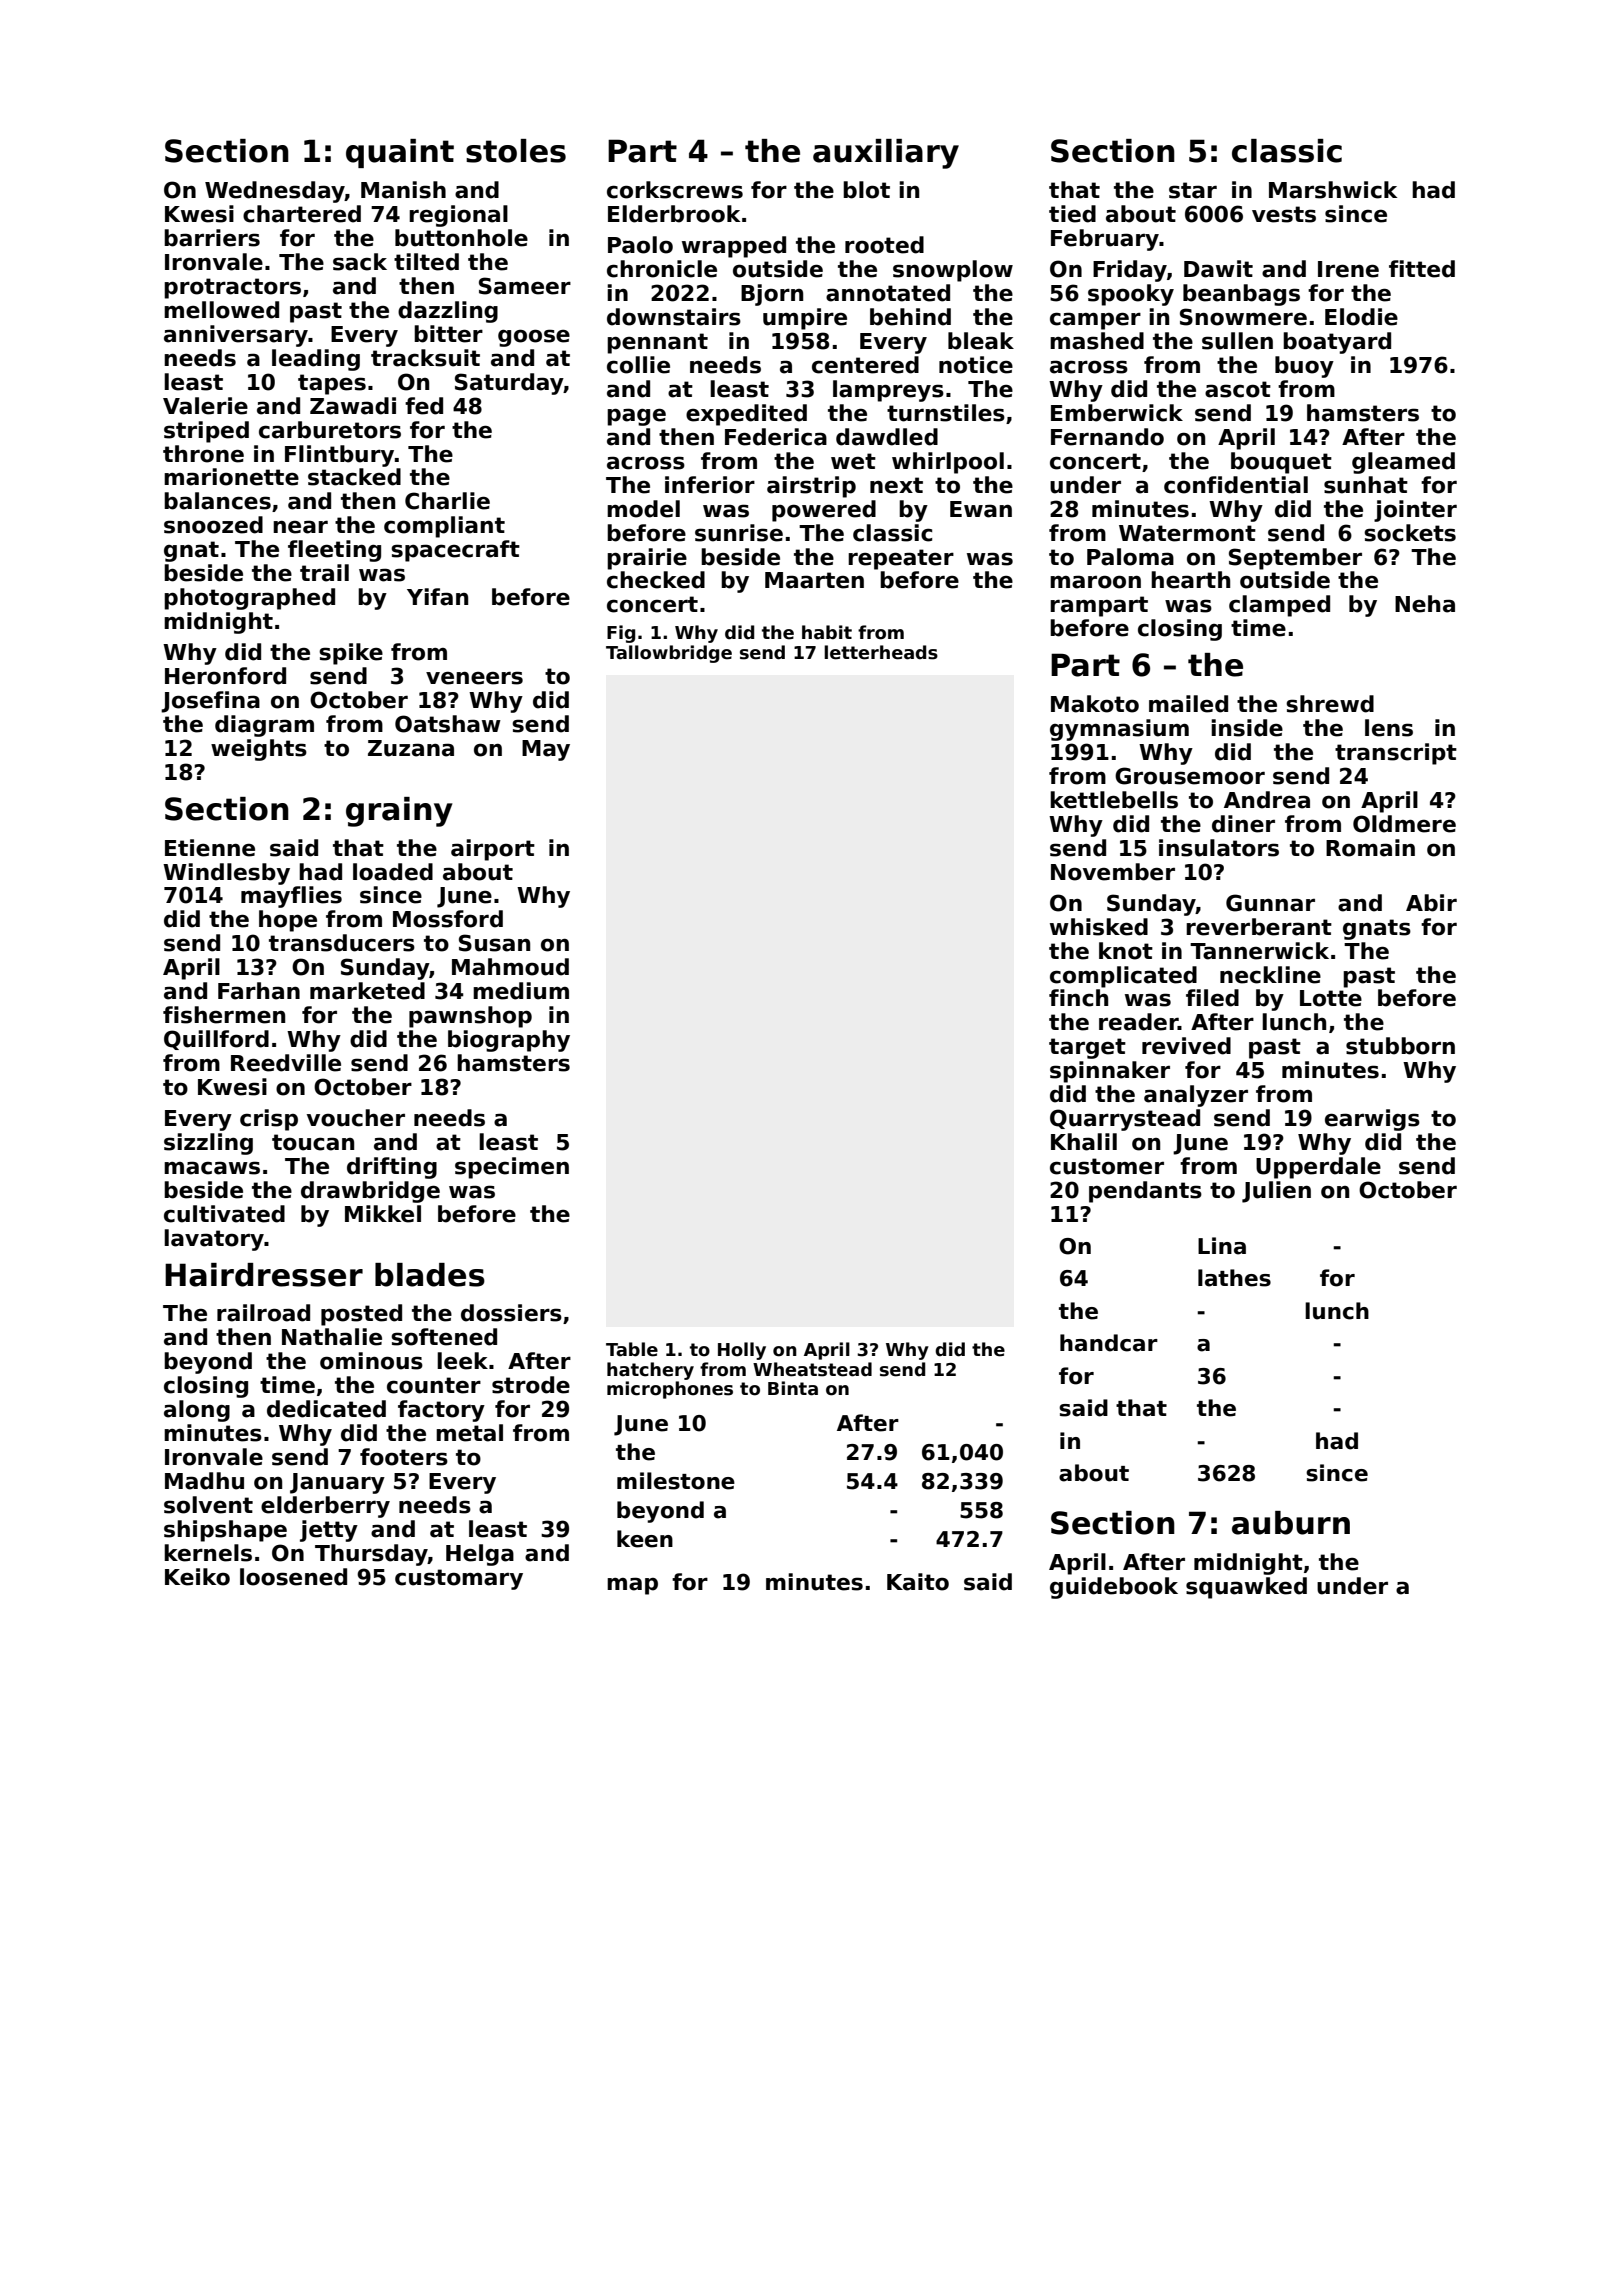 The image size is (1620, 2292). What do you see at coordinates (459, 1579) in the screenshot?
I see `customary` at bounding box center [459, 1579].
